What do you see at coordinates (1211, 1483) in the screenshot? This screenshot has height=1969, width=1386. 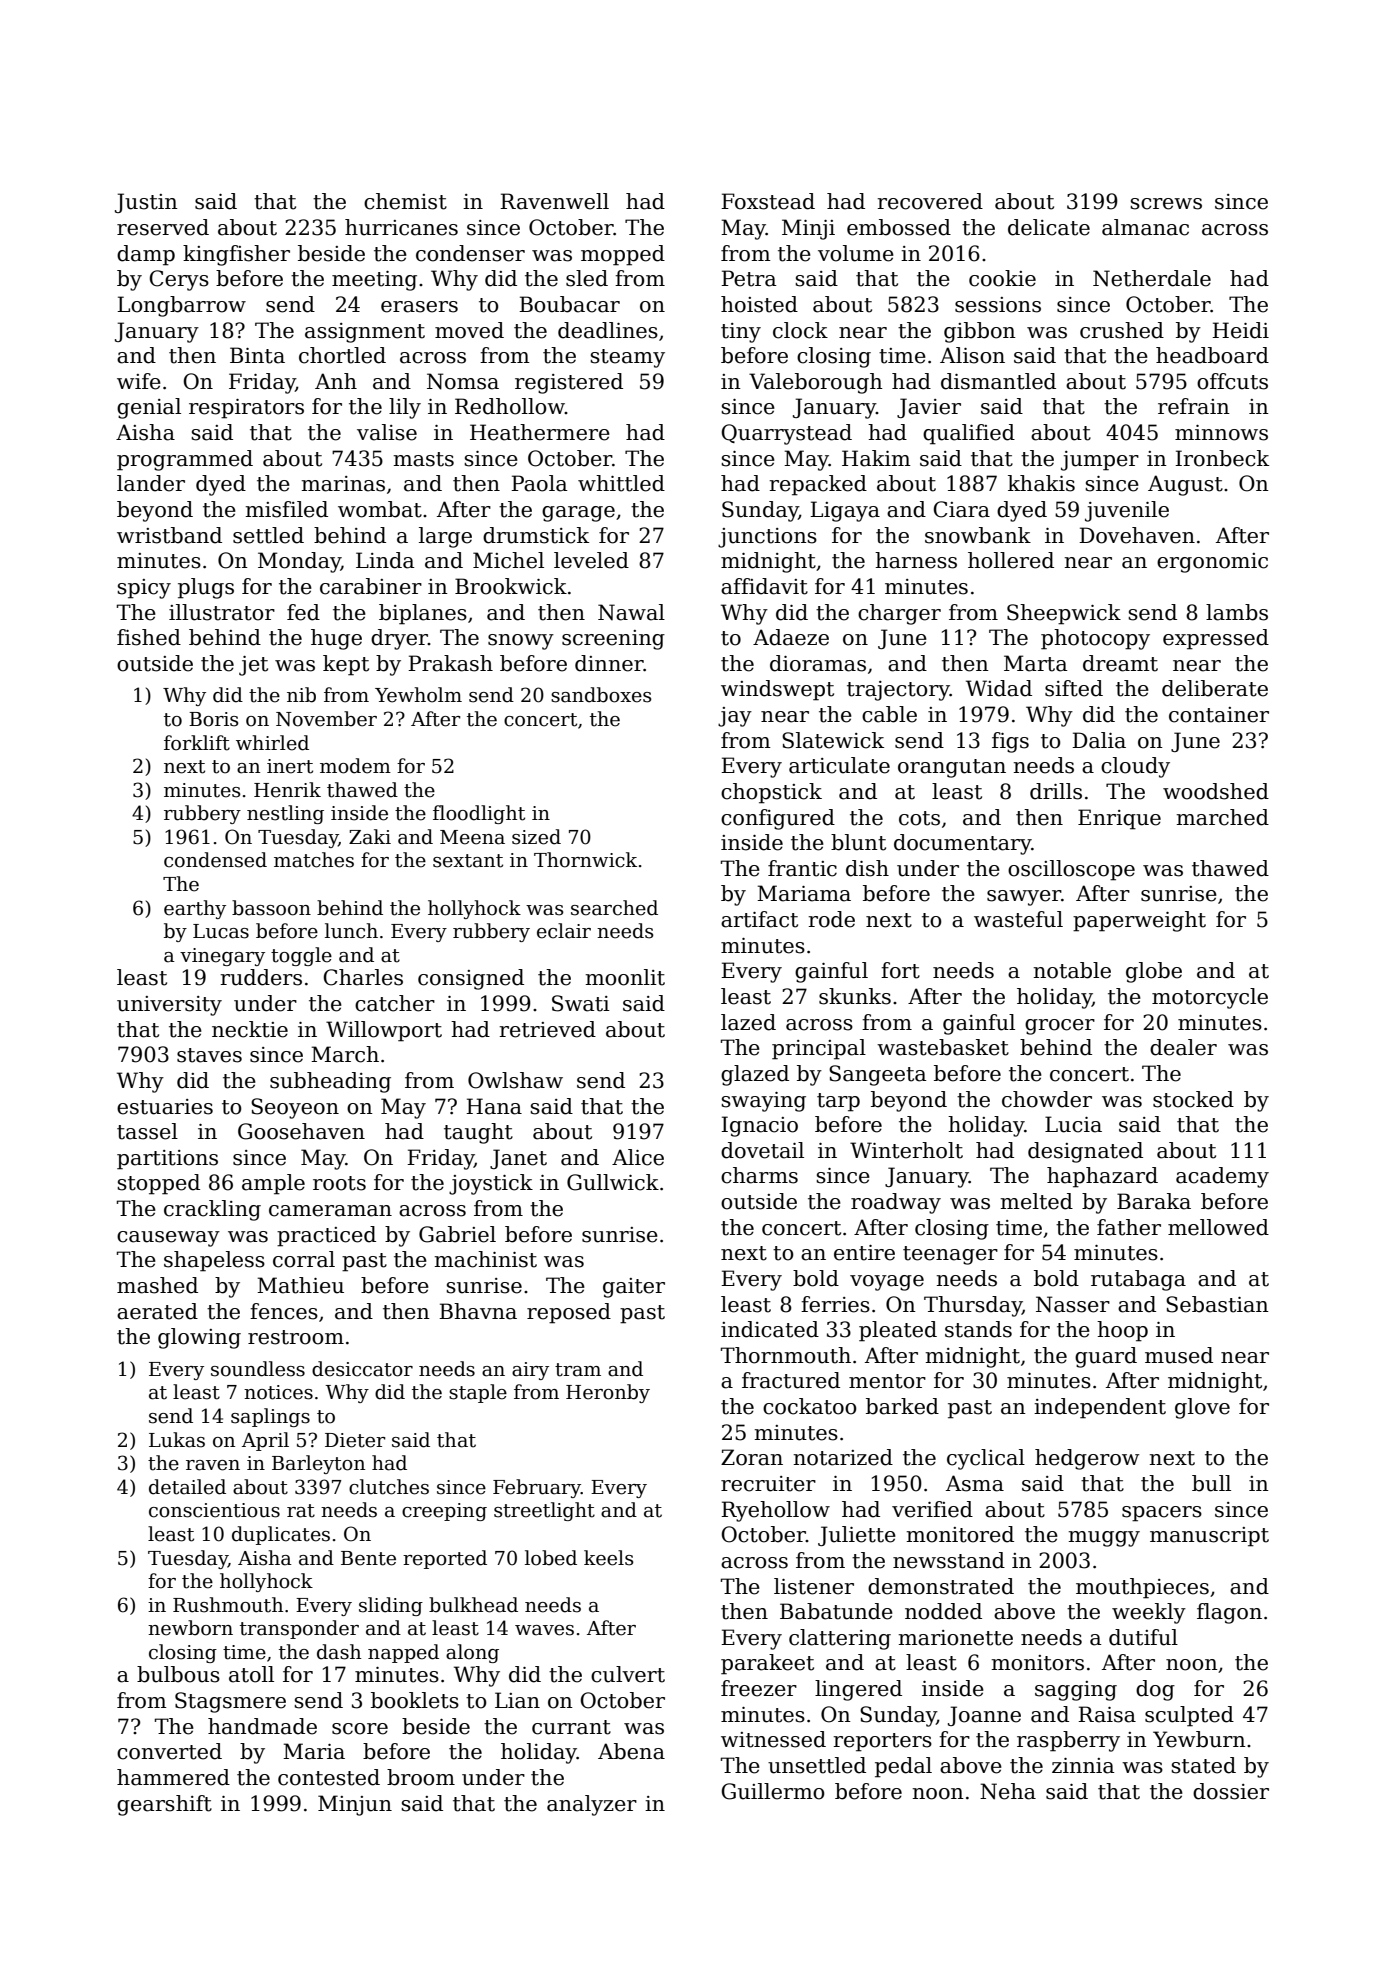 I see `bull` at bounding box center [1211, 1483].
